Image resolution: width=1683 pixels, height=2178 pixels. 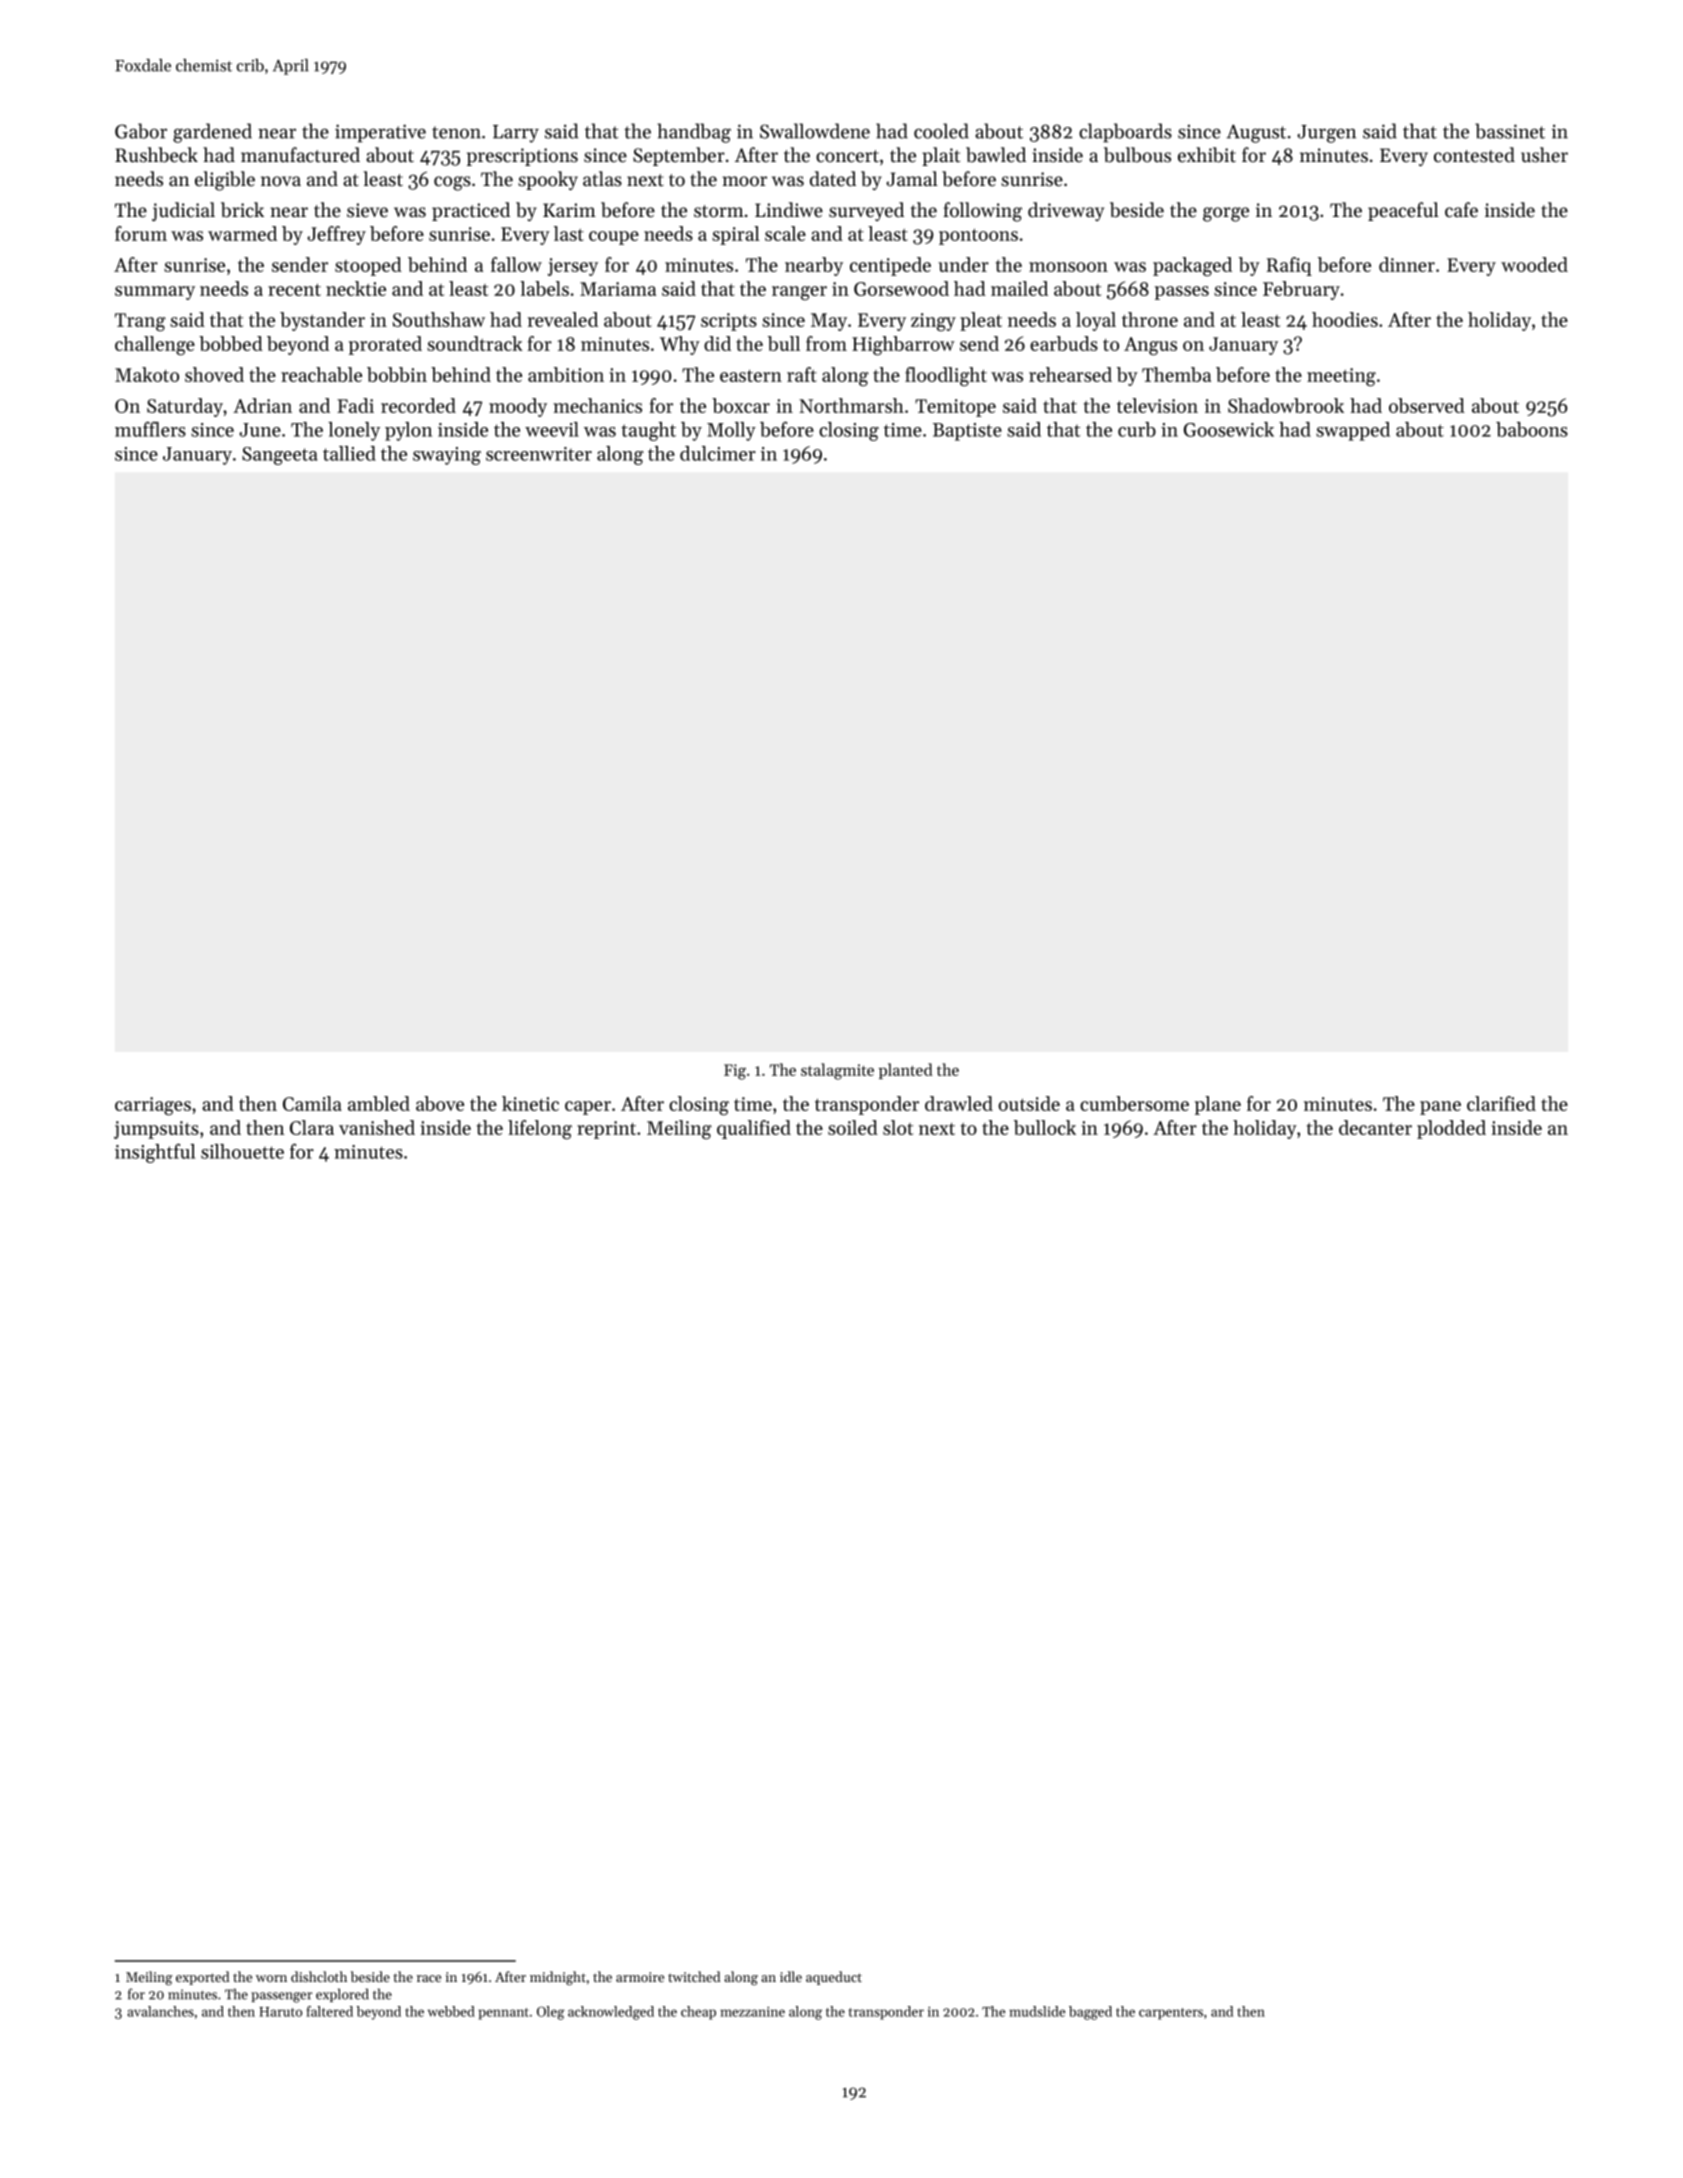 I want to click on Gabor, so click(x=141, y=131).
